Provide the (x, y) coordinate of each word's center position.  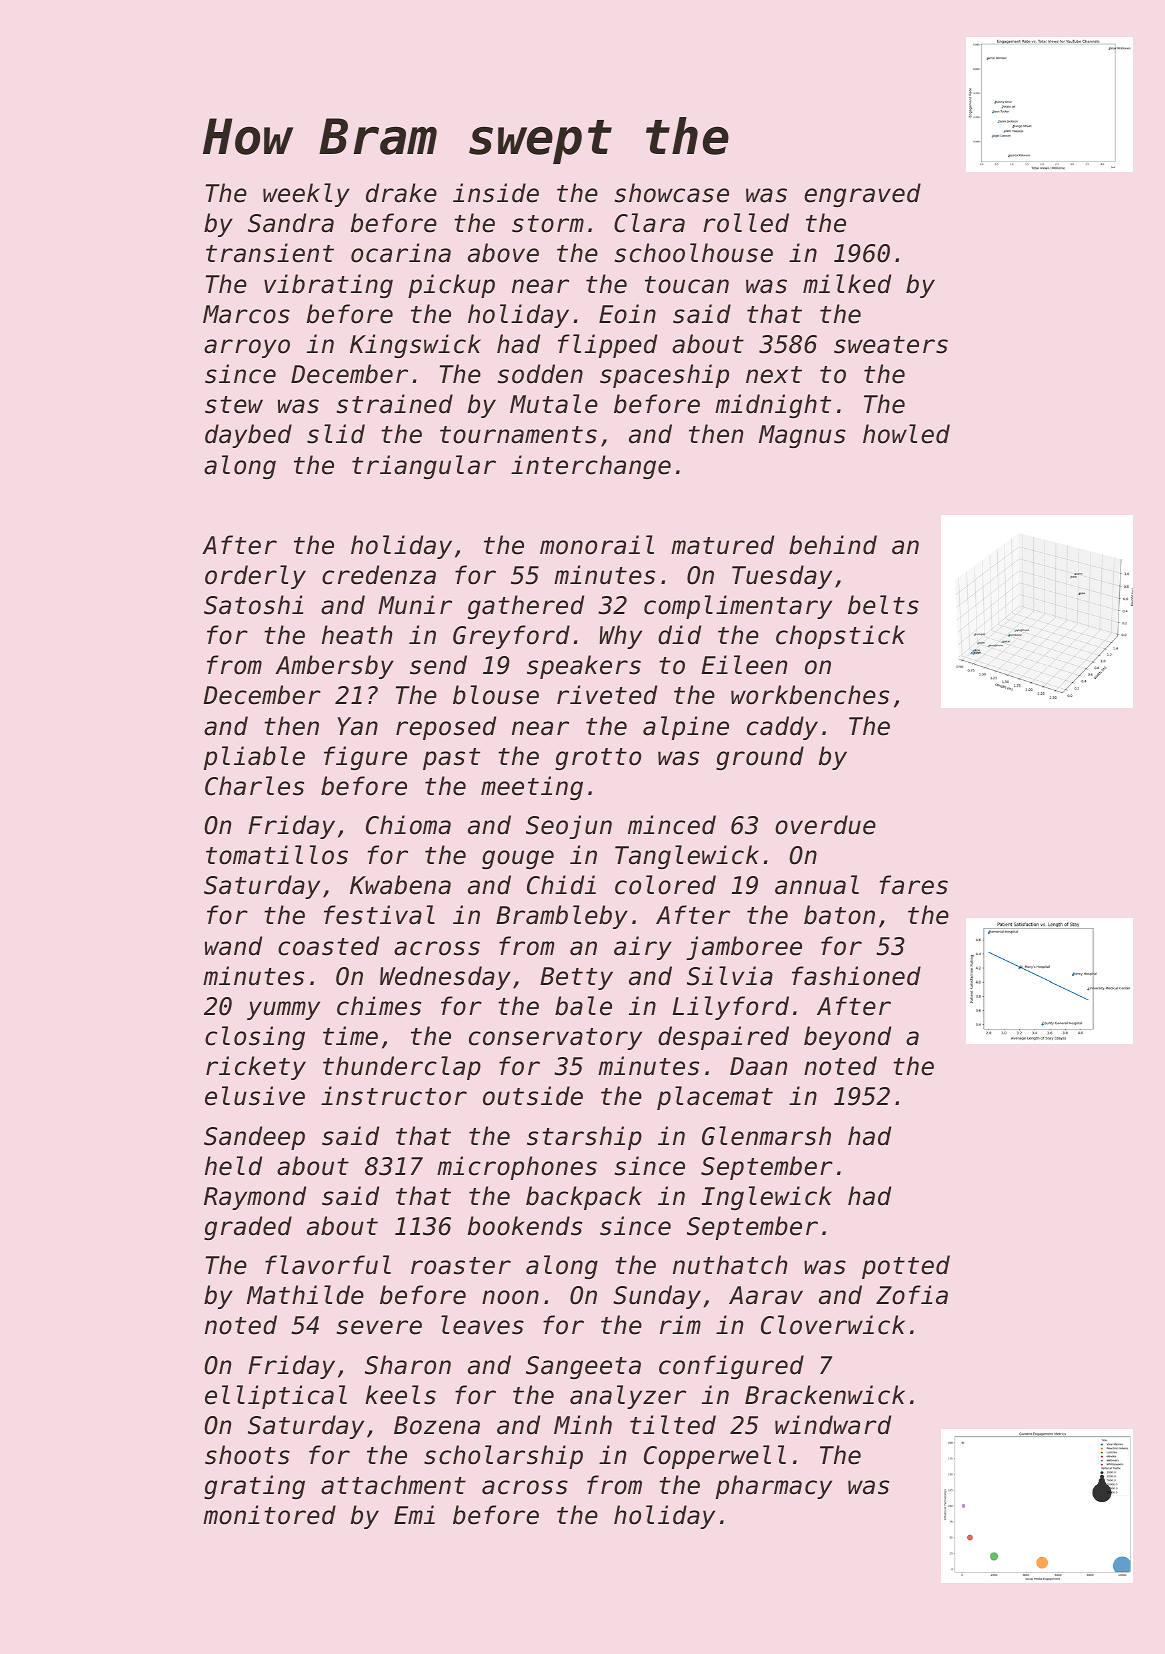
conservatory (555, 1039)
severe (379, 1327)
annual (817, 885)
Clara (649, 223)
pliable (254, 758)
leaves (482, 1325)
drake (401, 193)
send (438, 665)
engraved (862, 195)
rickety (256, 1068)
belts (883, 605)
